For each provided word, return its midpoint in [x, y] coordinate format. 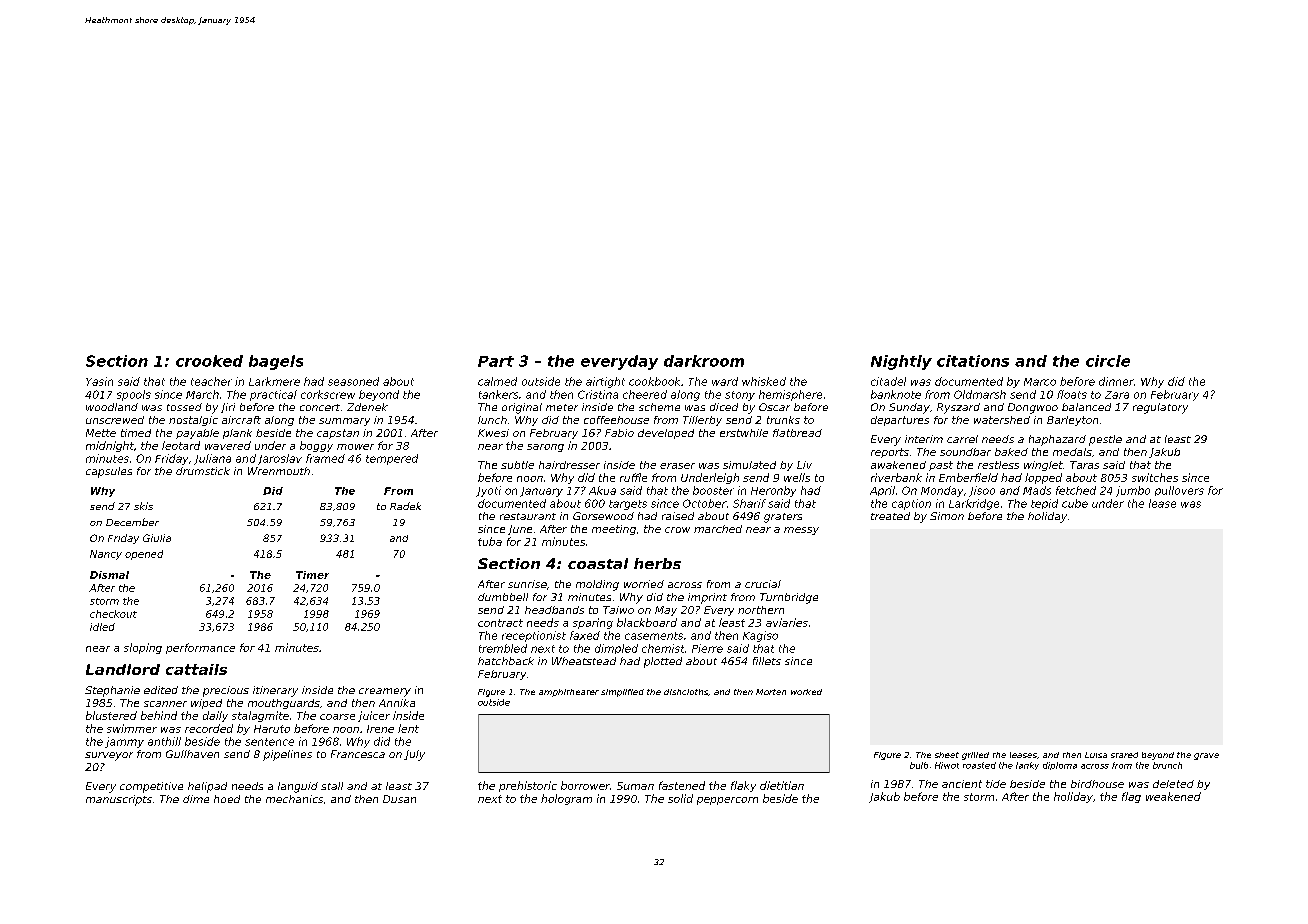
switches [1155, 477]
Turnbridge [789, 598]
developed [666, 434]
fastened [682, 785]
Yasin [99, 381]
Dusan [399, 799]
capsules [109, 472]
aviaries [787, 622]
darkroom [704, 361]
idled [102, 627]
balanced [1086, 407]
